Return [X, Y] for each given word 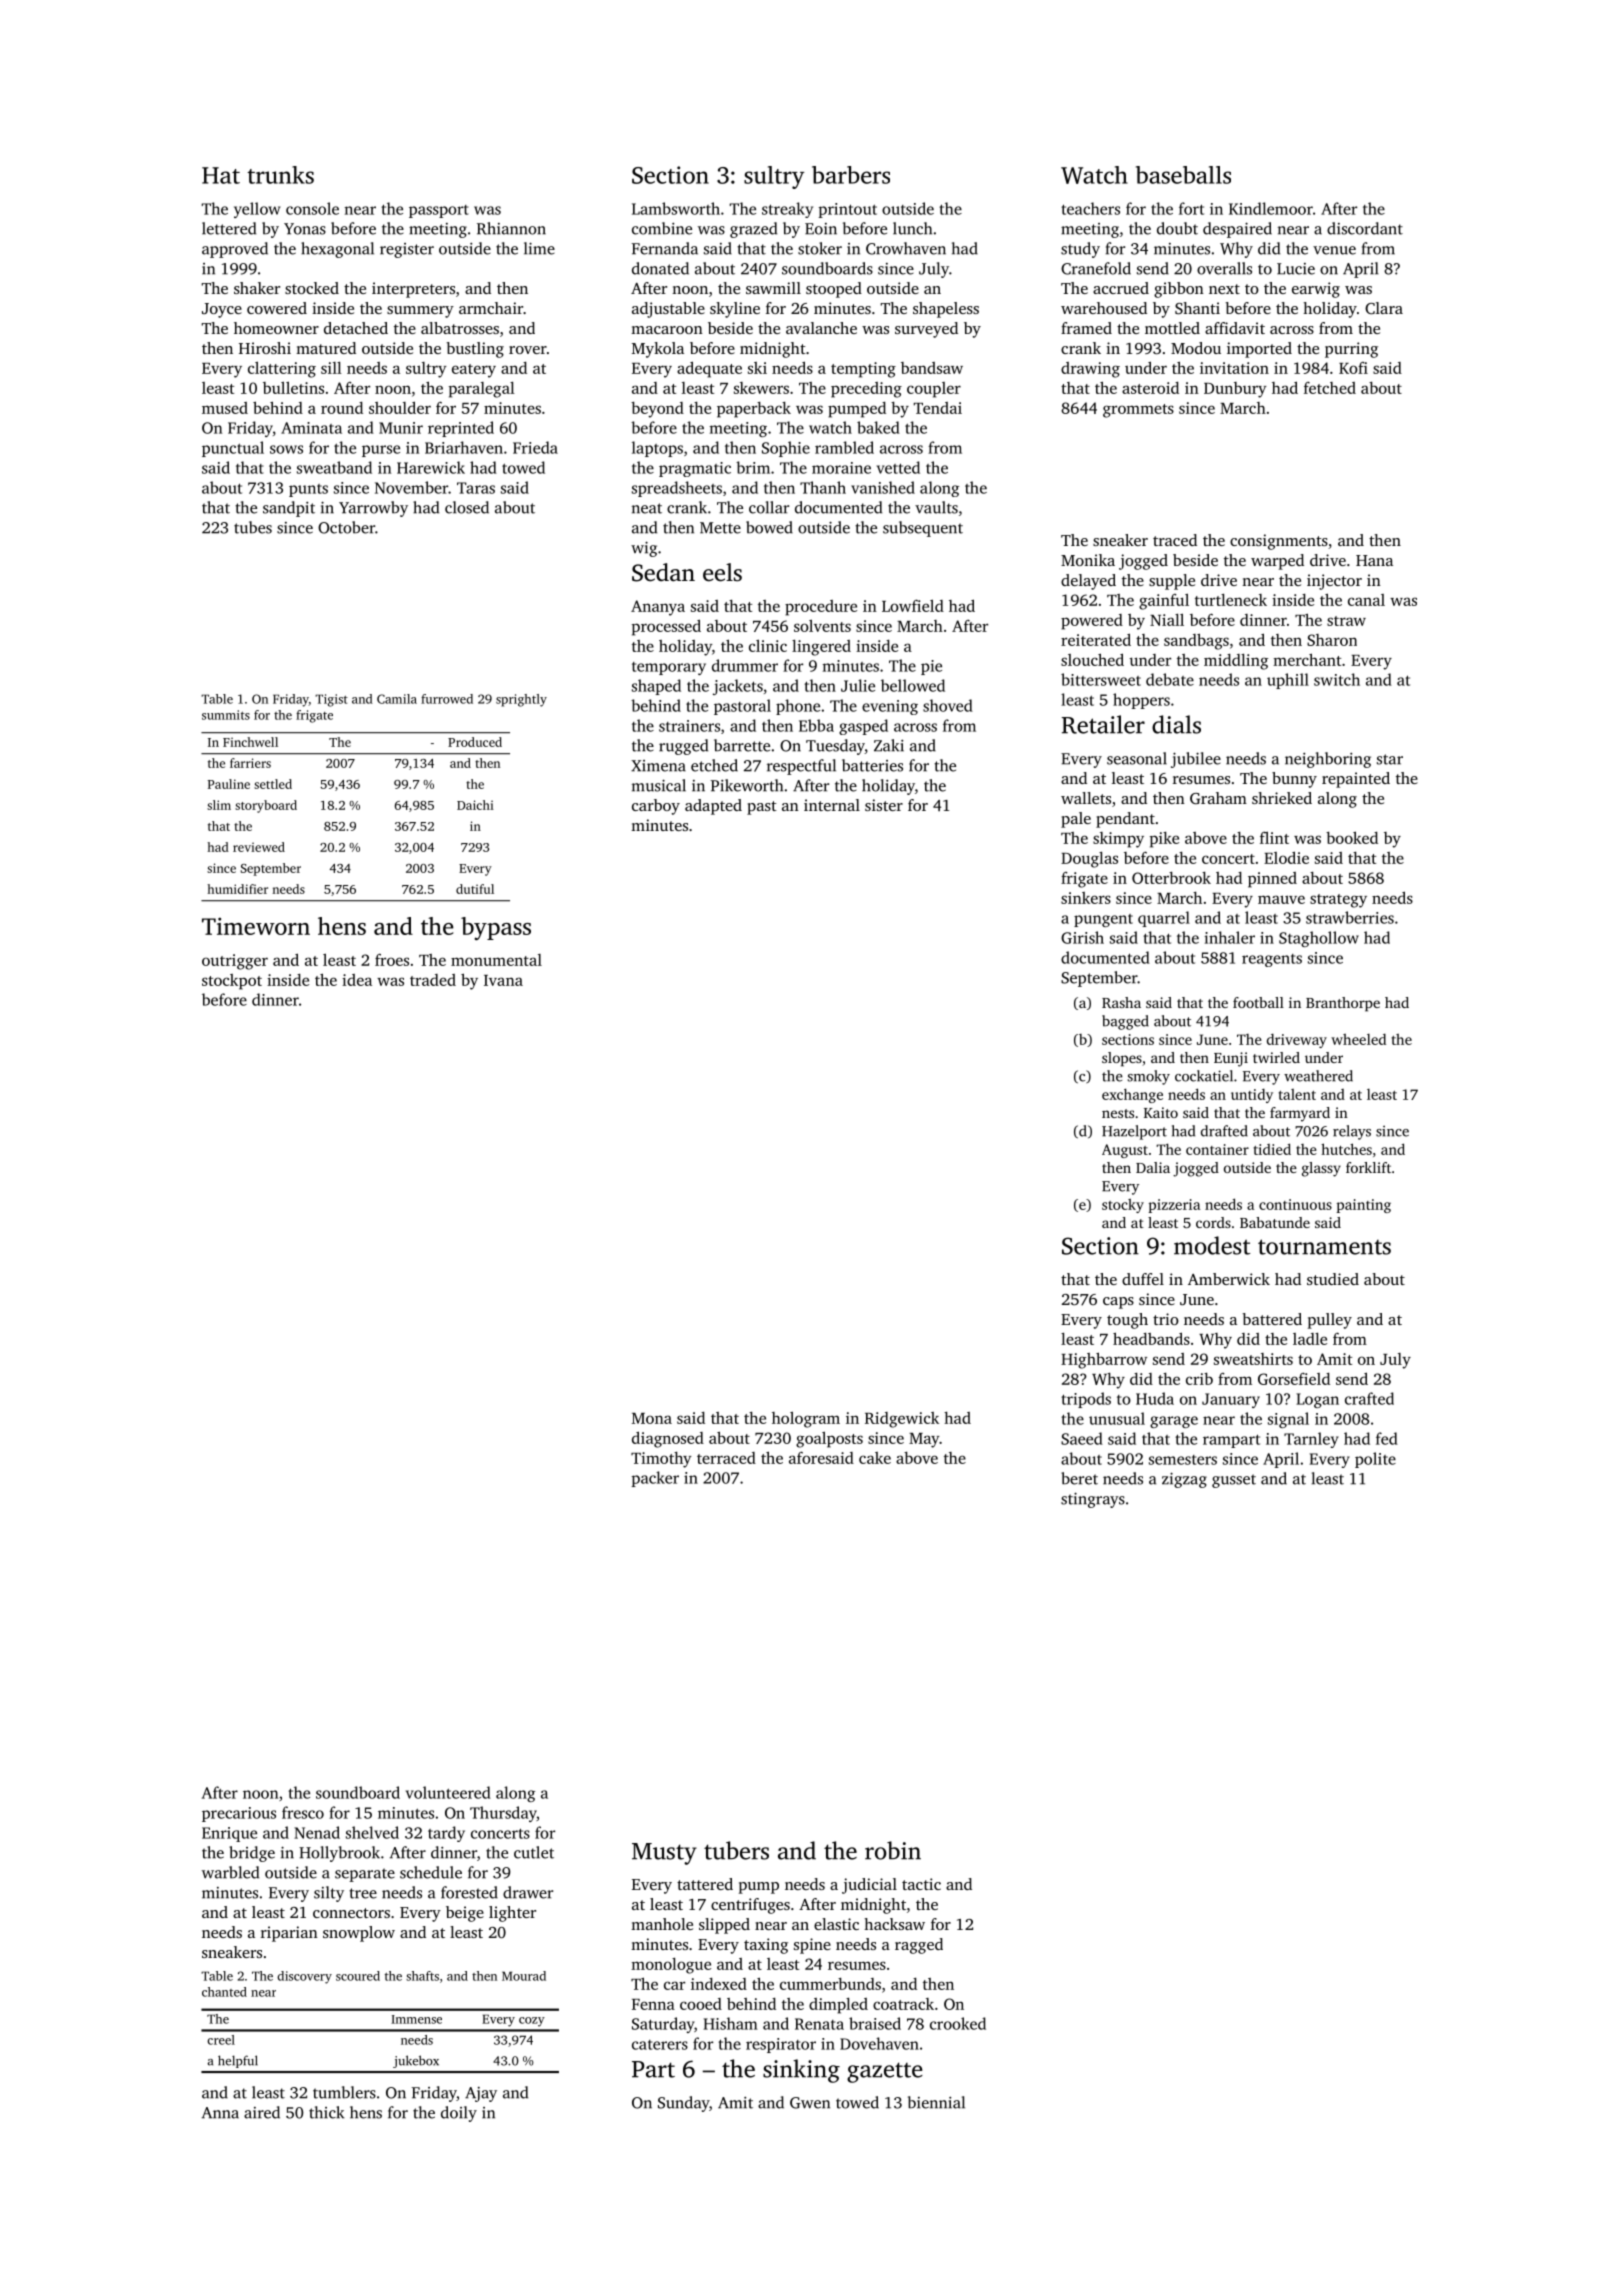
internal [832, 805]
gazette [885, 2072]
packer [655, 1479]
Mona [652, 1418]
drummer [745, 665]
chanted [224, 1992]
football [1258, 1002]
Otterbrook [1171, 878]
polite [1375, 1460]
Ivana [503, 980]
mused [225, 408]
